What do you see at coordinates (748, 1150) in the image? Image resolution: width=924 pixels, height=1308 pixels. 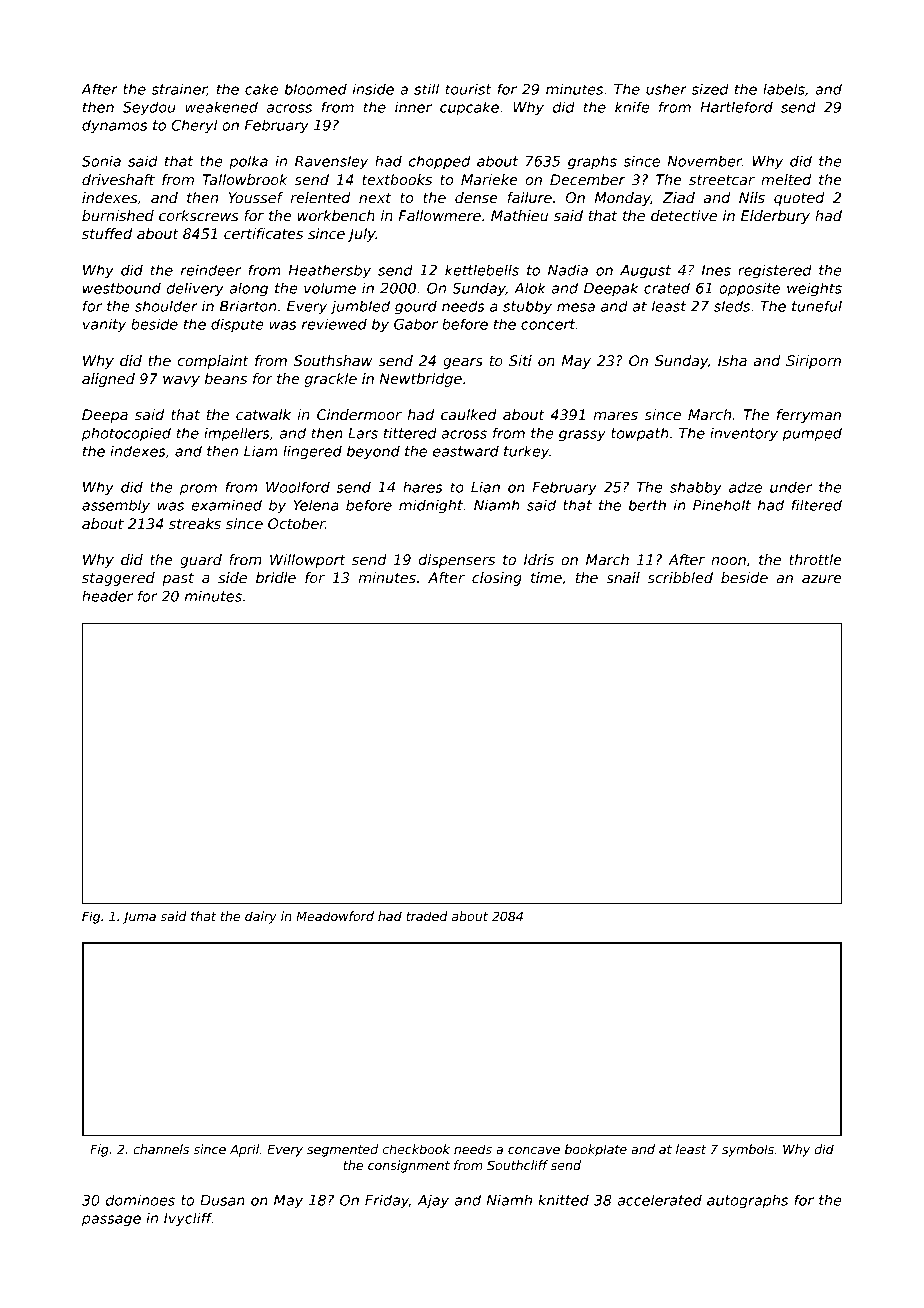 I see `symbols` at bounding box center [748, 1150].
